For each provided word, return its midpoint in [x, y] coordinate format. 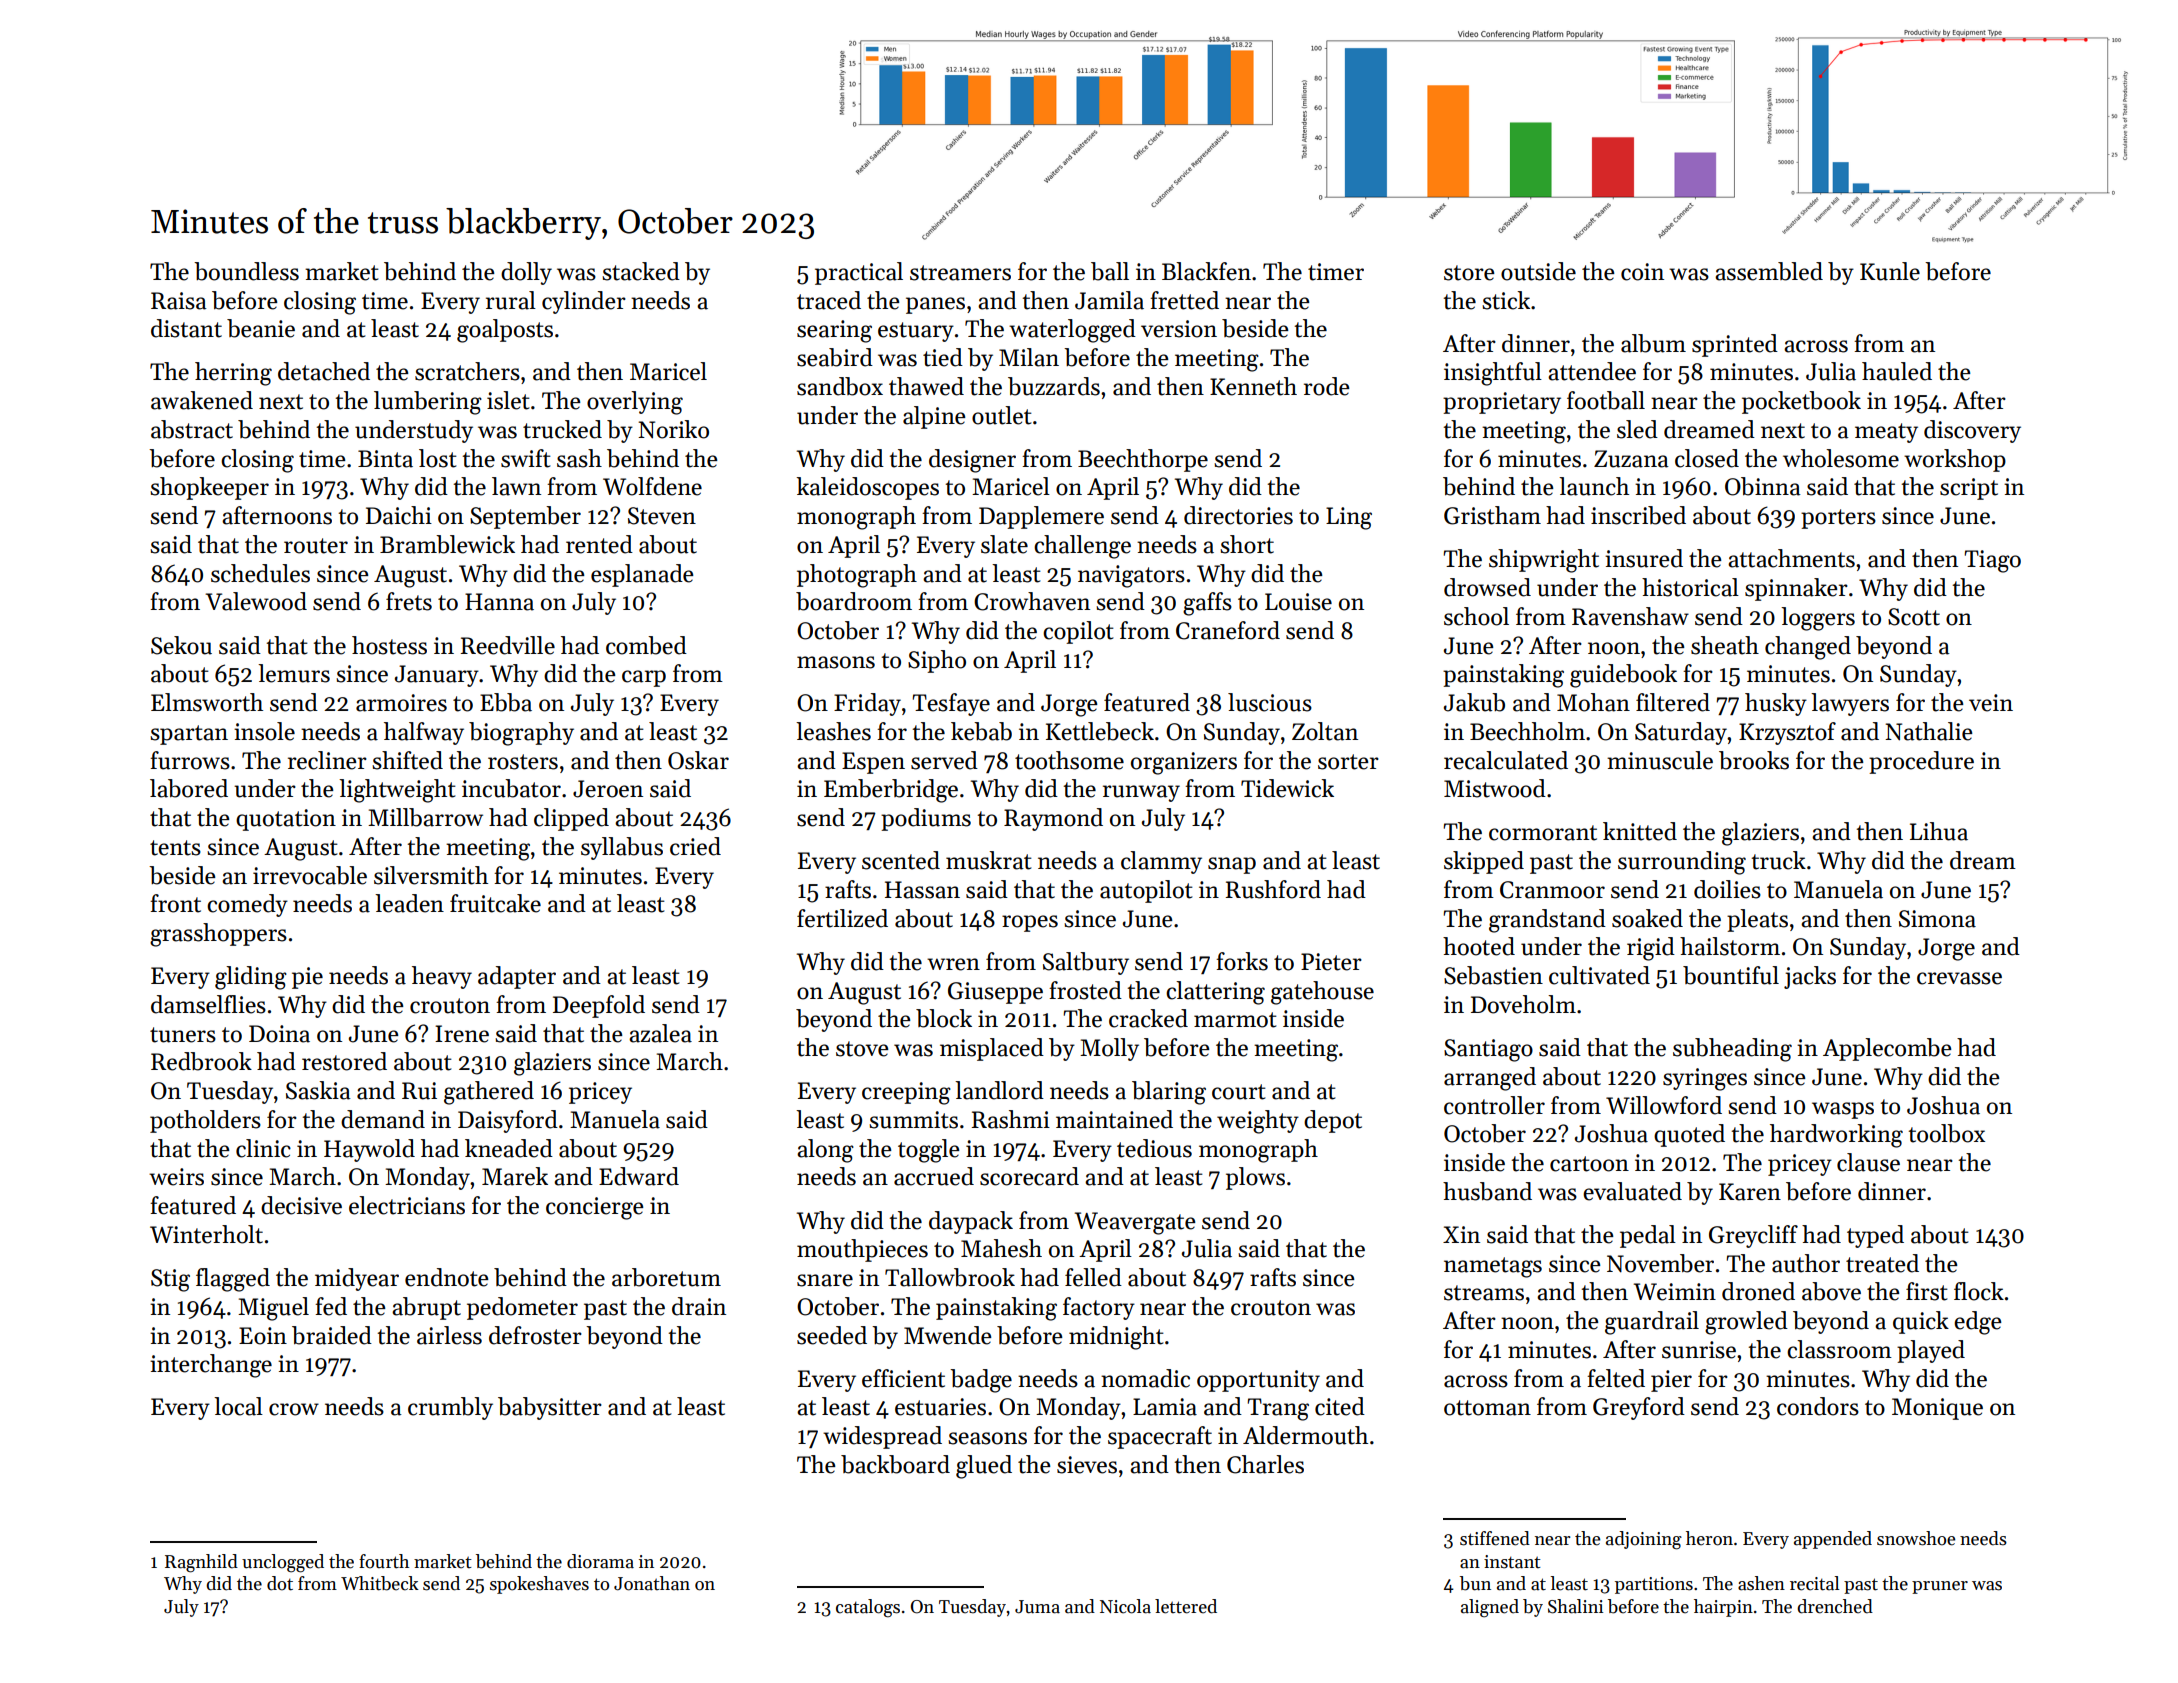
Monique [1937, 1409]
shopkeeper [209, 488]
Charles [1265, 1464]
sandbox [840, 386]
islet [508, 400]
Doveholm [1523, 1004]
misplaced [992, 1049]
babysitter [550, 1408]
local [238, 1406]
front [175, 903]
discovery [1972, 431]
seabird [835, 357]
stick [1506, 300]
